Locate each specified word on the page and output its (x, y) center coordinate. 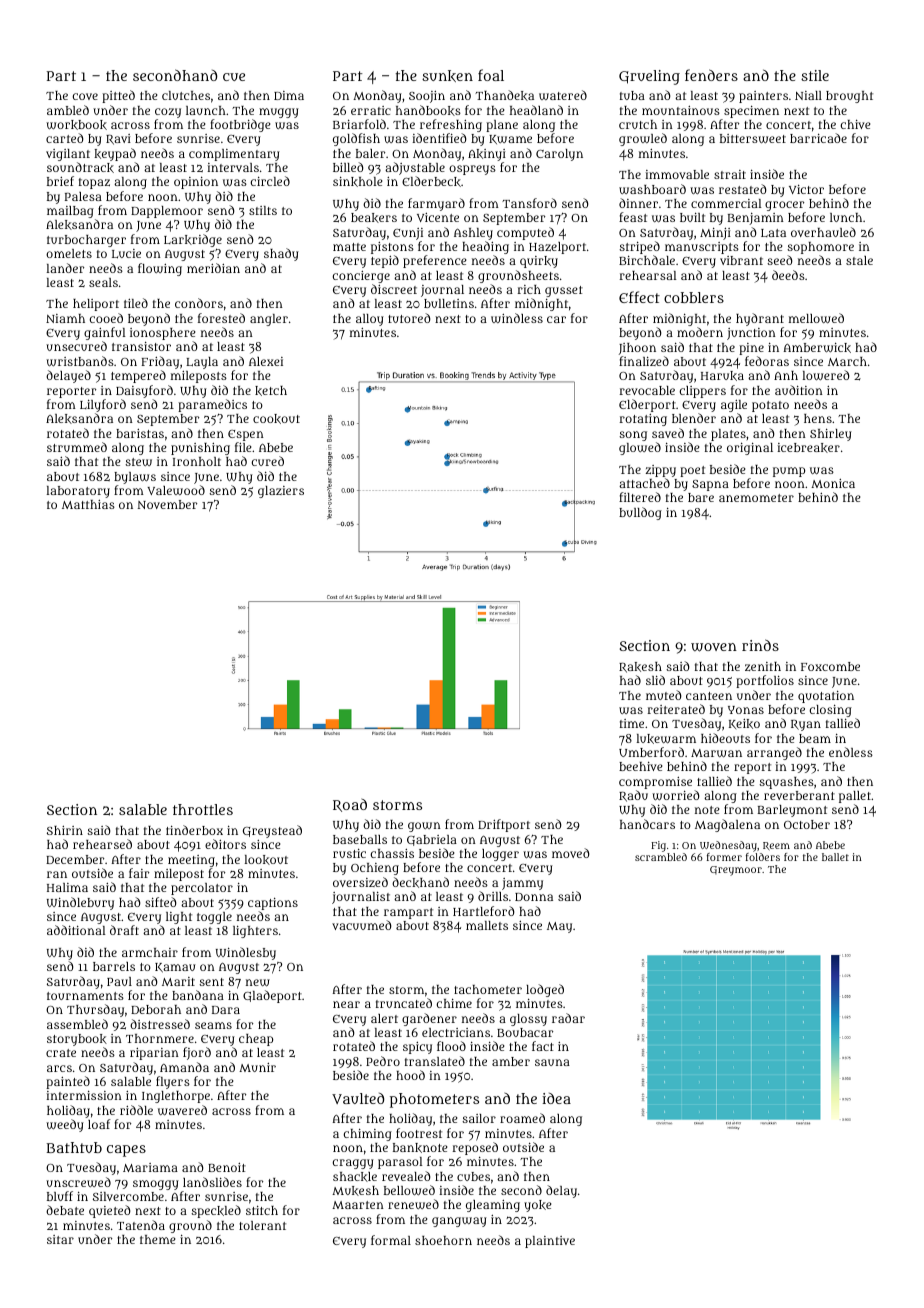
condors (199, 303)
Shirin (65, 830)
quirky (539, 262)
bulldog (640, 513)
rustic (349, 853)
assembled (77, 1024)
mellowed (816, 318)
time (632, 723)
